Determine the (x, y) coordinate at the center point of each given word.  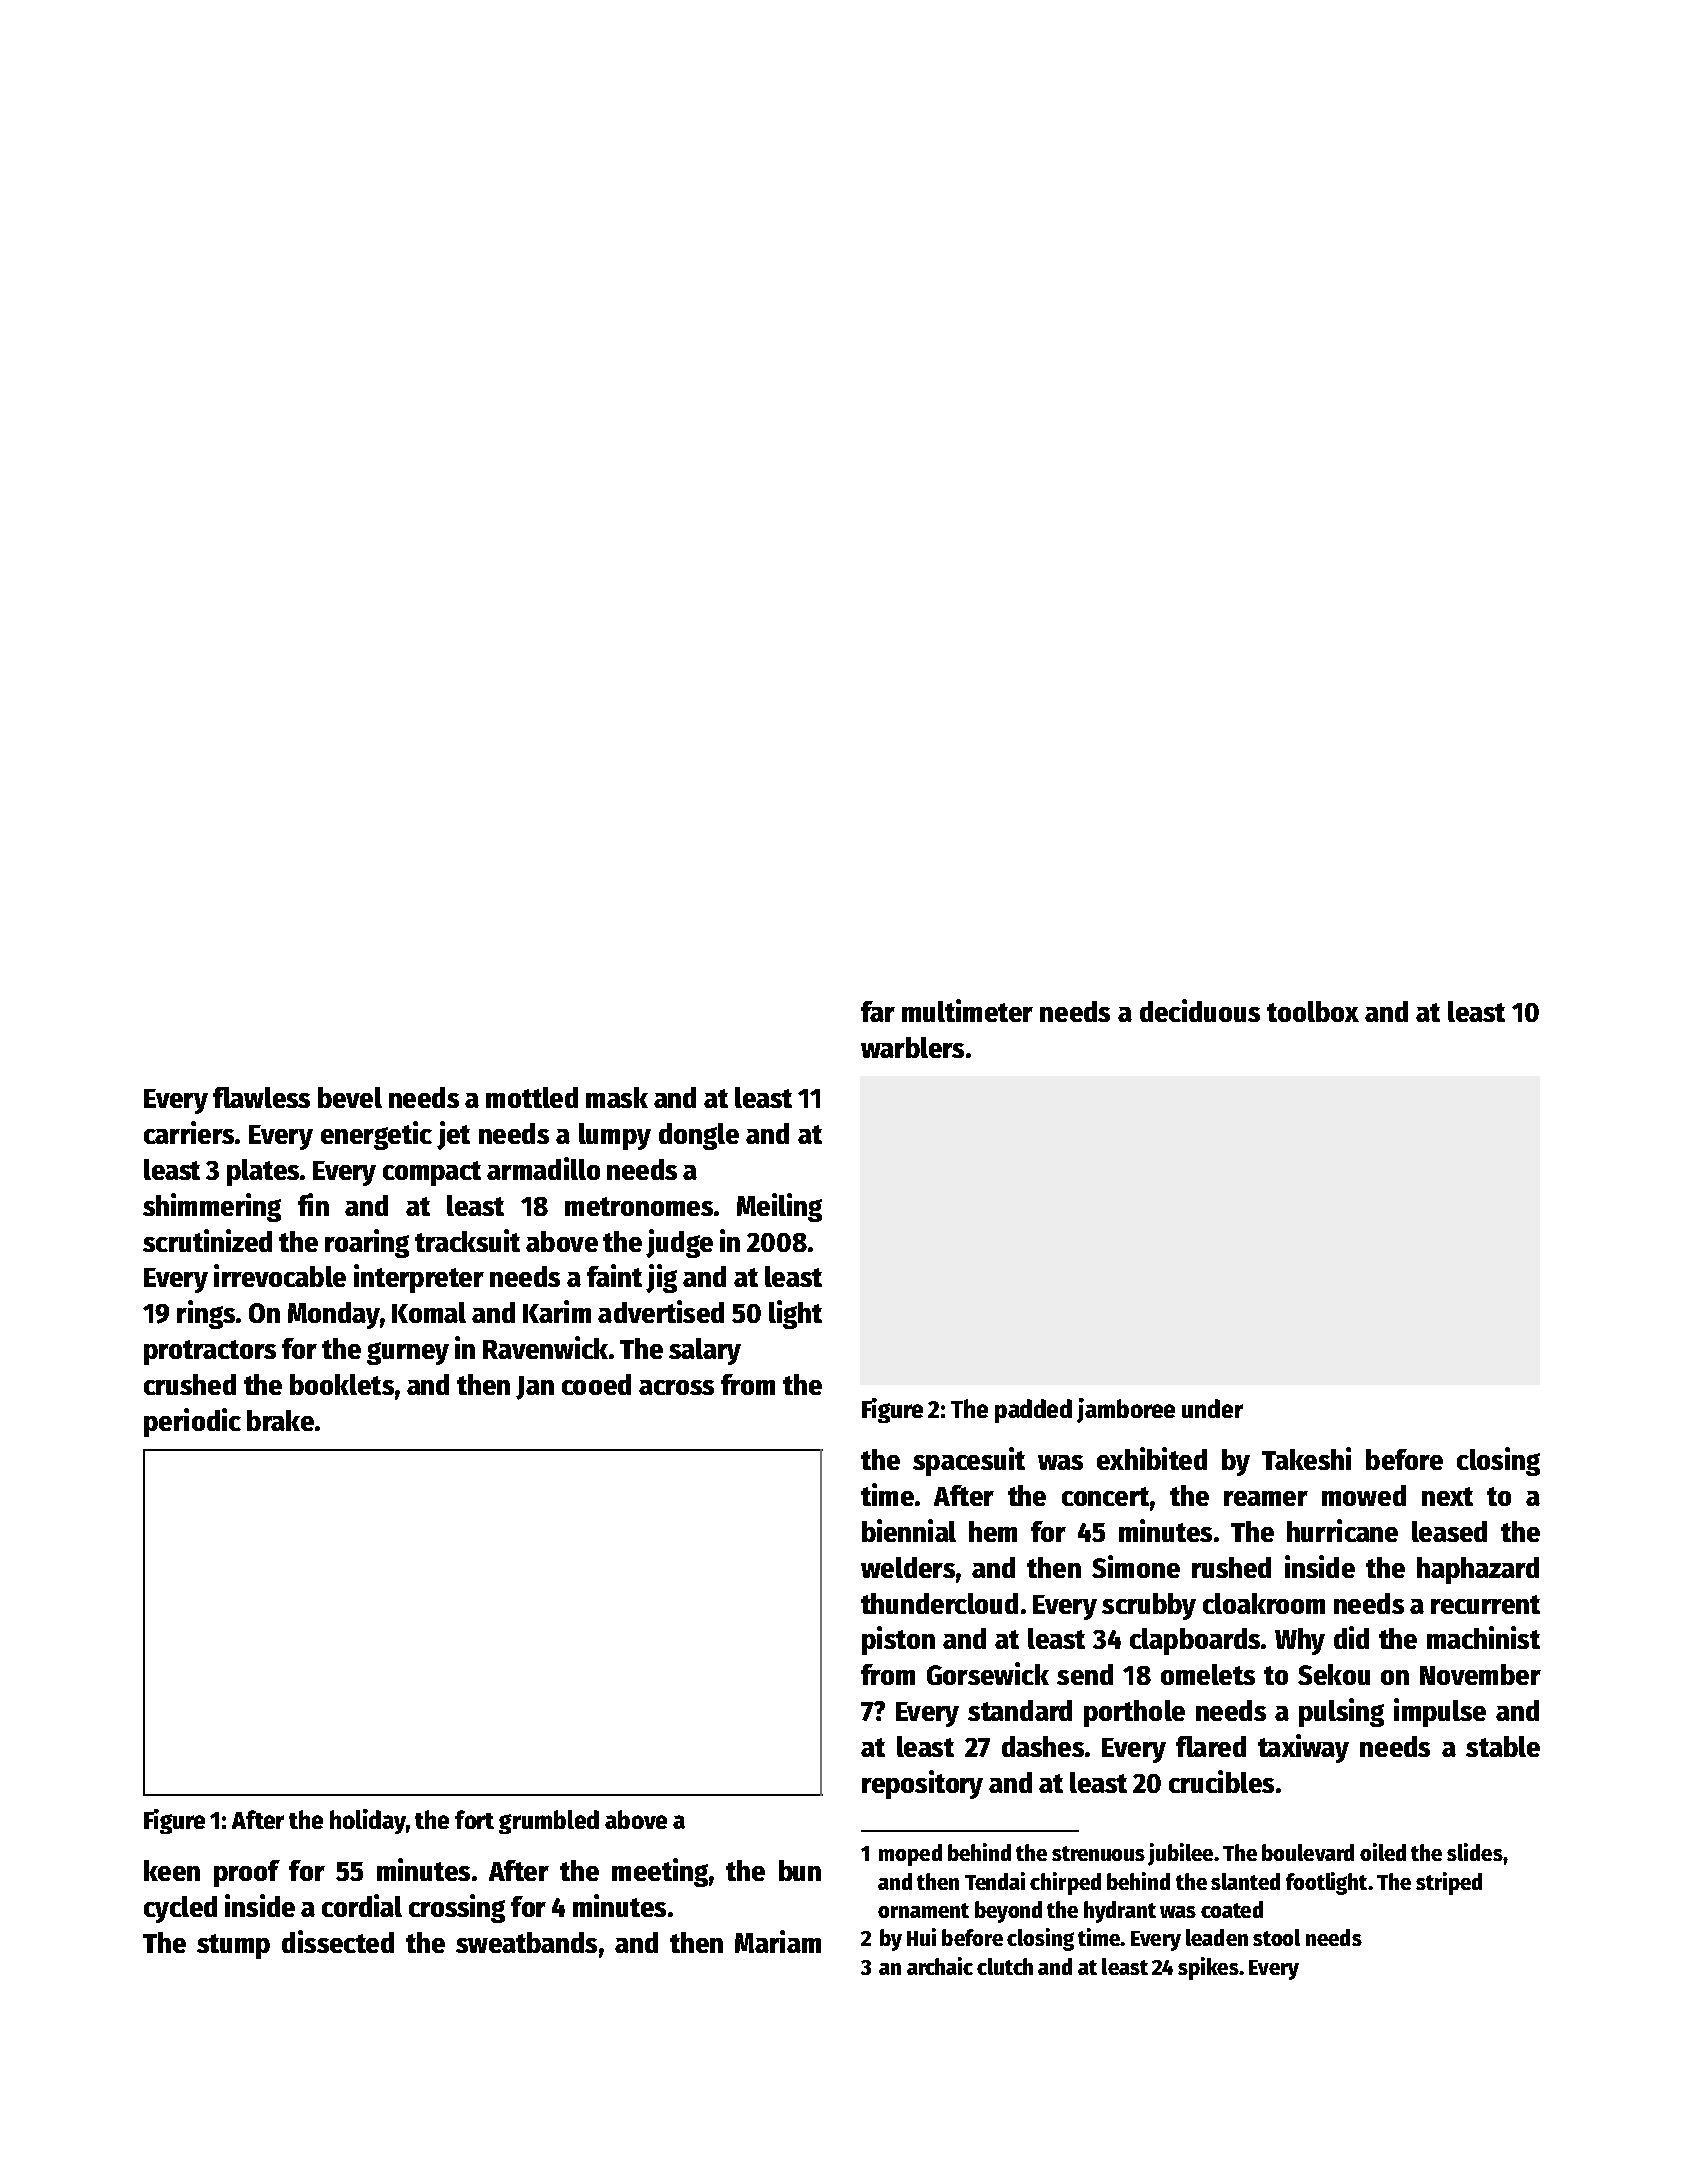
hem (993, 1531)
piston (898, 1640)
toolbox (1313, 1011)
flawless (261, 1097)
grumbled (549, 1822)
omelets (1208, 1674)
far (878, 1011)
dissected (338, 1941)
